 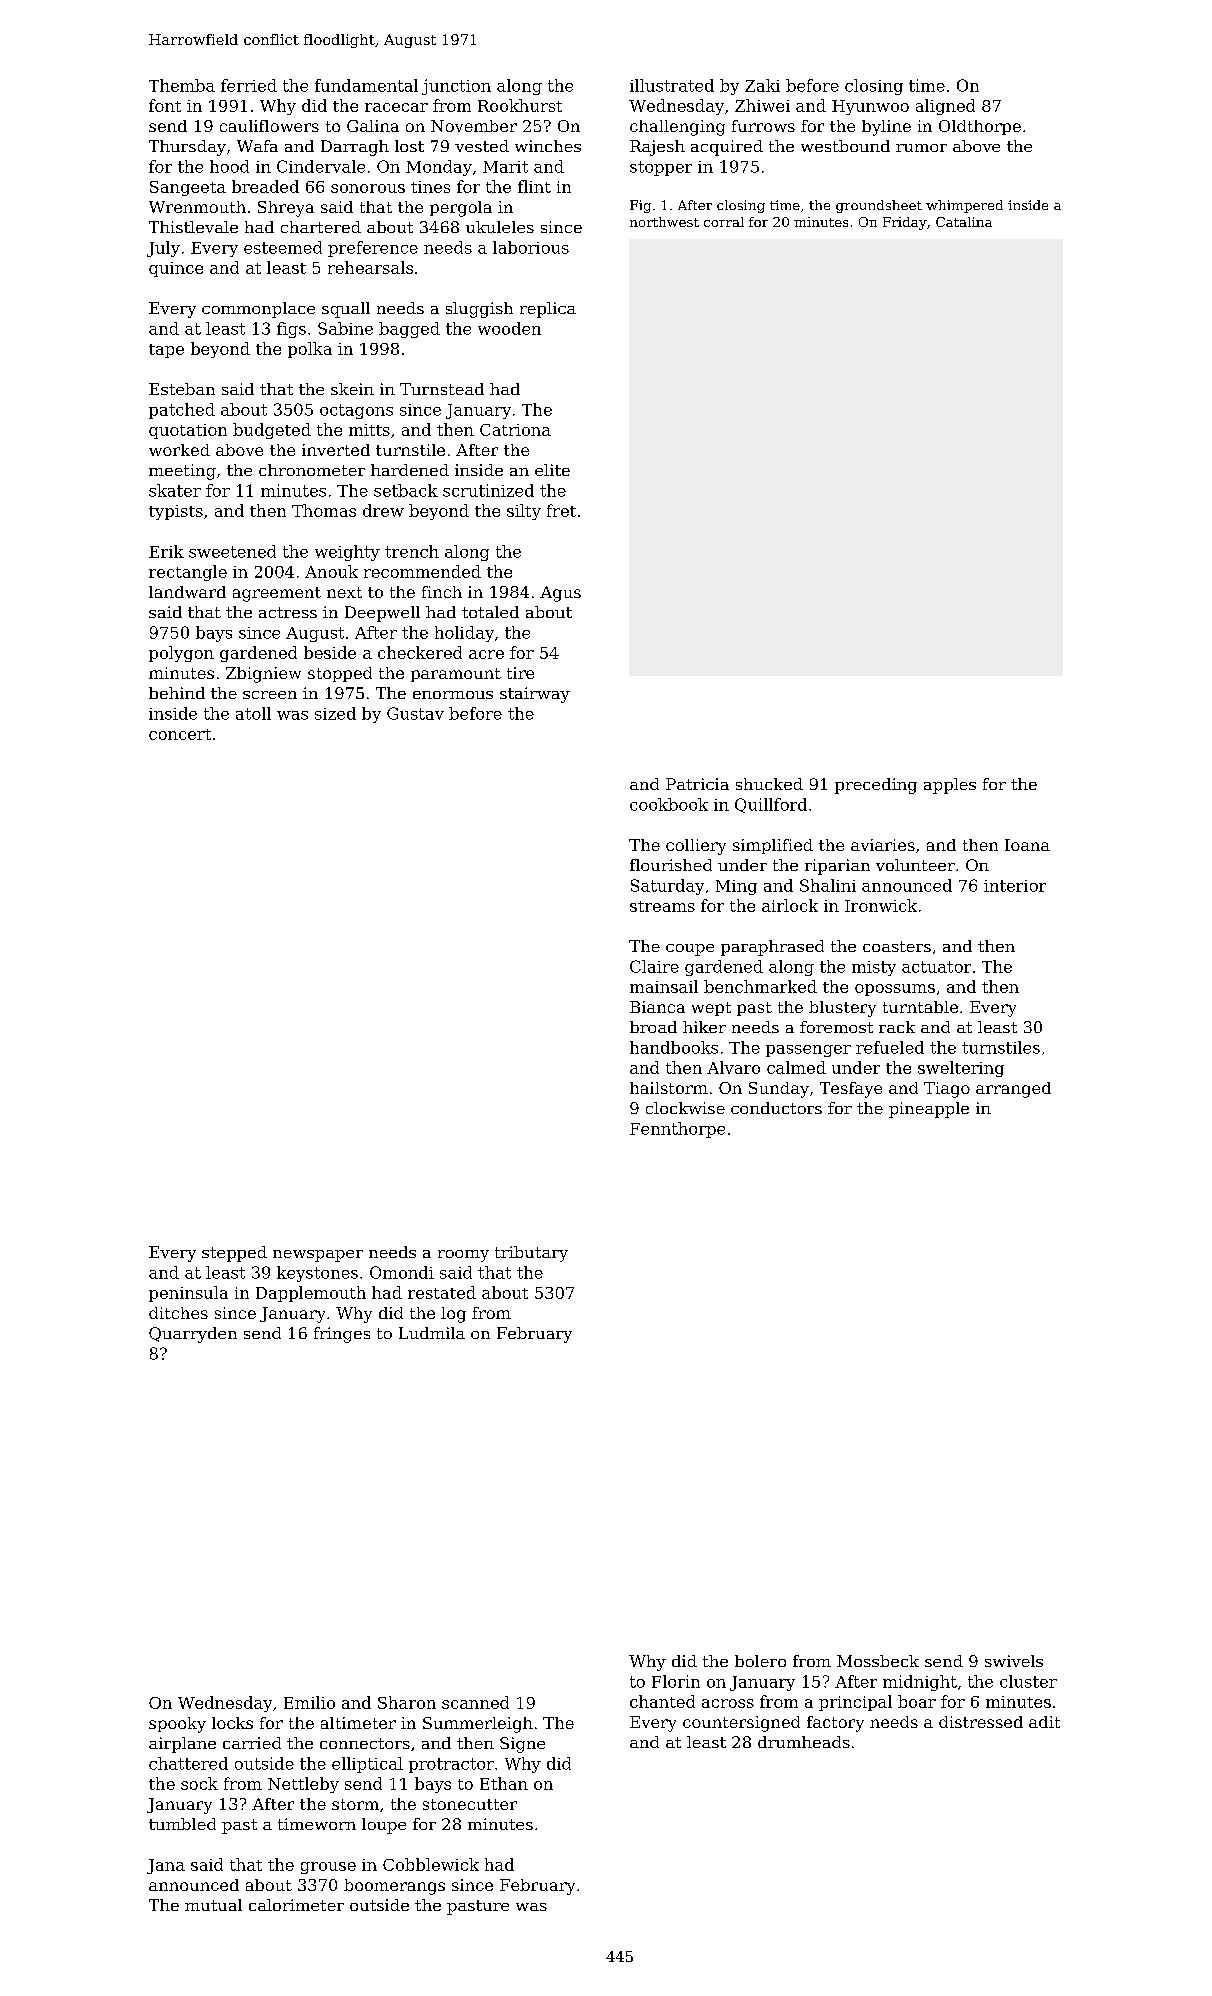 What do you see at coordinates (531, 1254) in the screenshot?
I see `tributary` at bounding box center [531, 1254].
